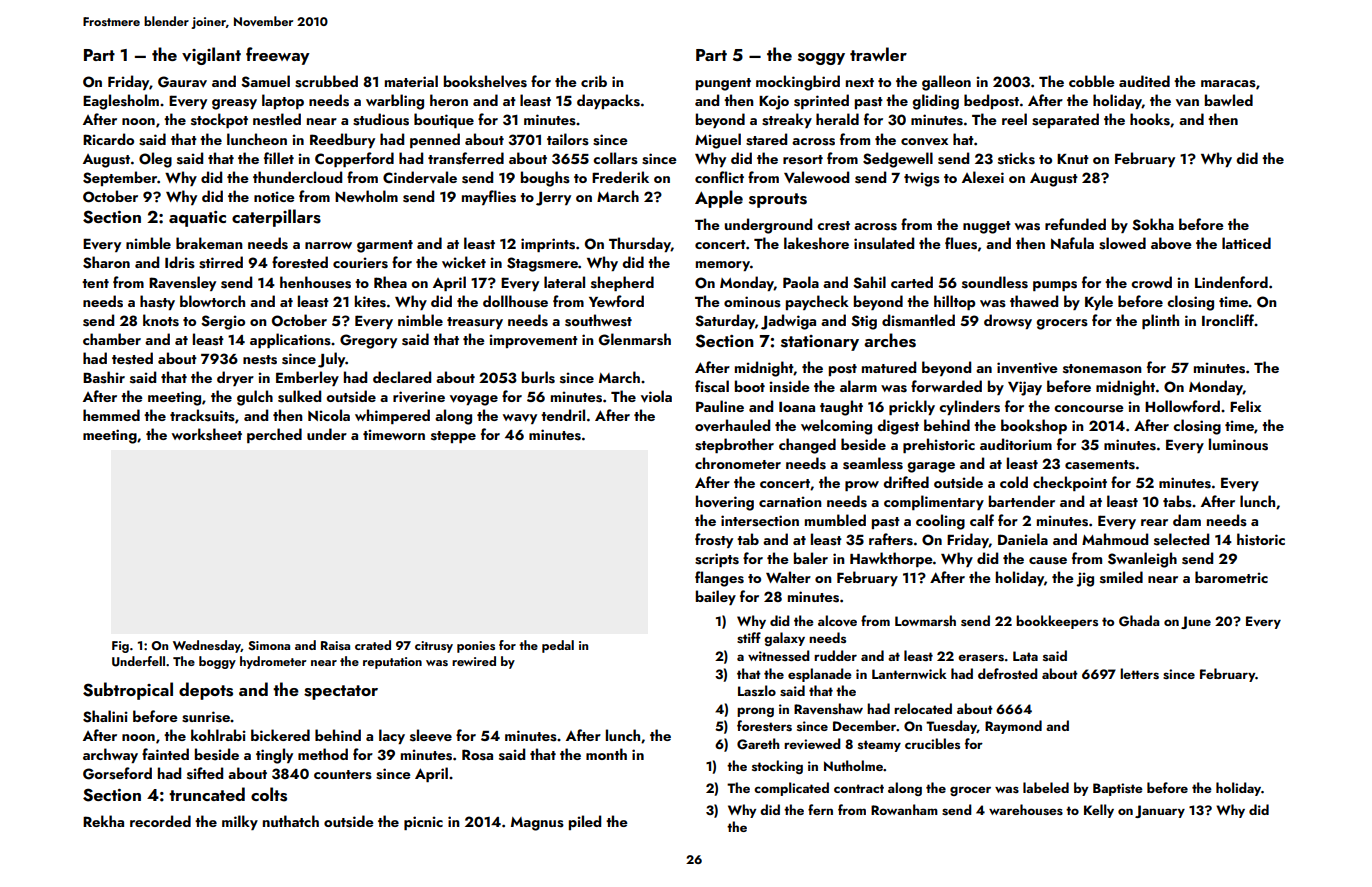 The image size is (1372, 887). I want to click on bawled, so click(1229, 100).
